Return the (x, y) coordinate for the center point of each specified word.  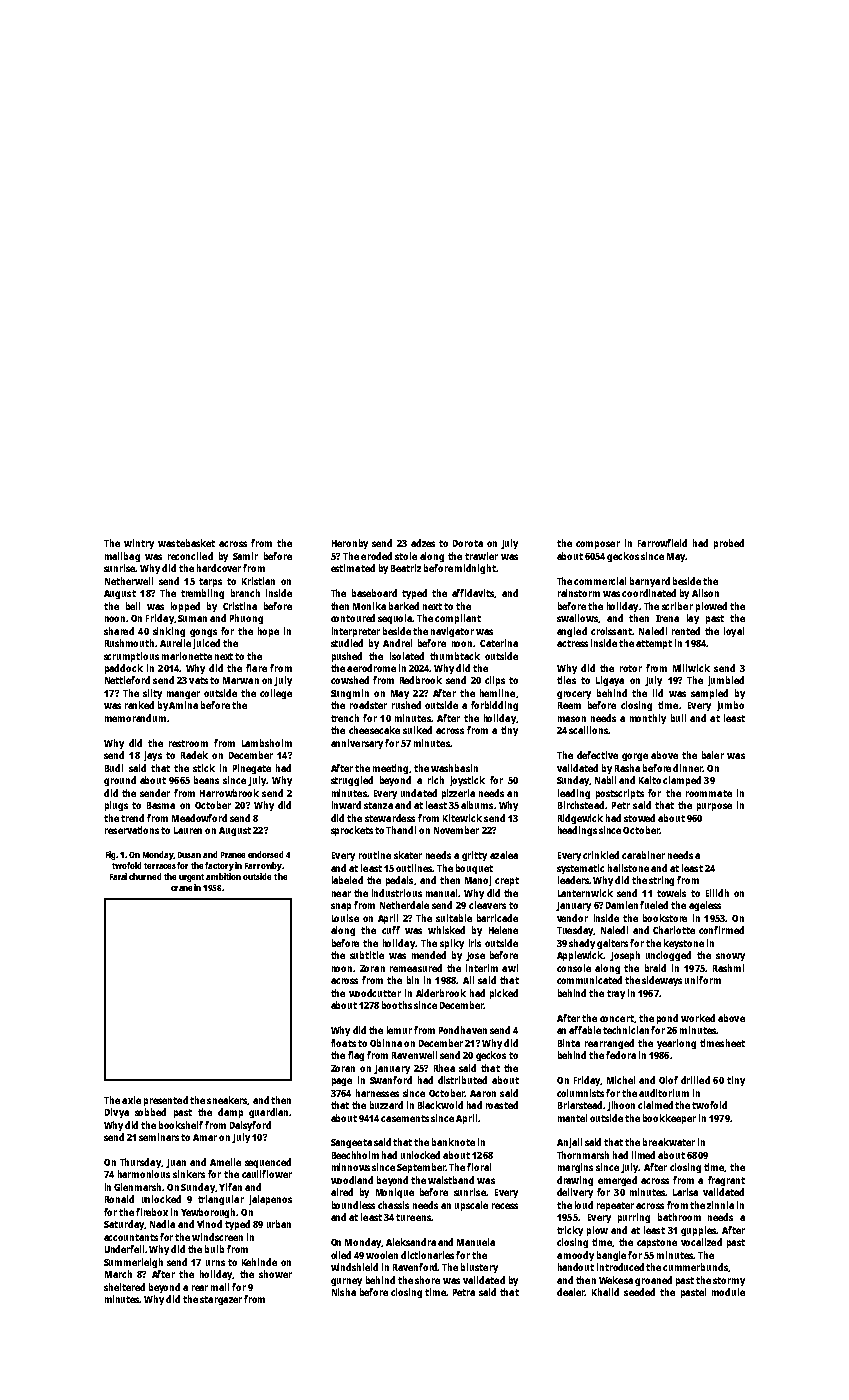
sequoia (395, 619)
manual (441, 893)
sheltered (124, 1287)
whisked (446, 930)
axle (131, 1100)
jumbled (726, 681)
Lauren (188, 830)
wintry (139, 544)
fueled (654, 905)
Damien (622, 905)
